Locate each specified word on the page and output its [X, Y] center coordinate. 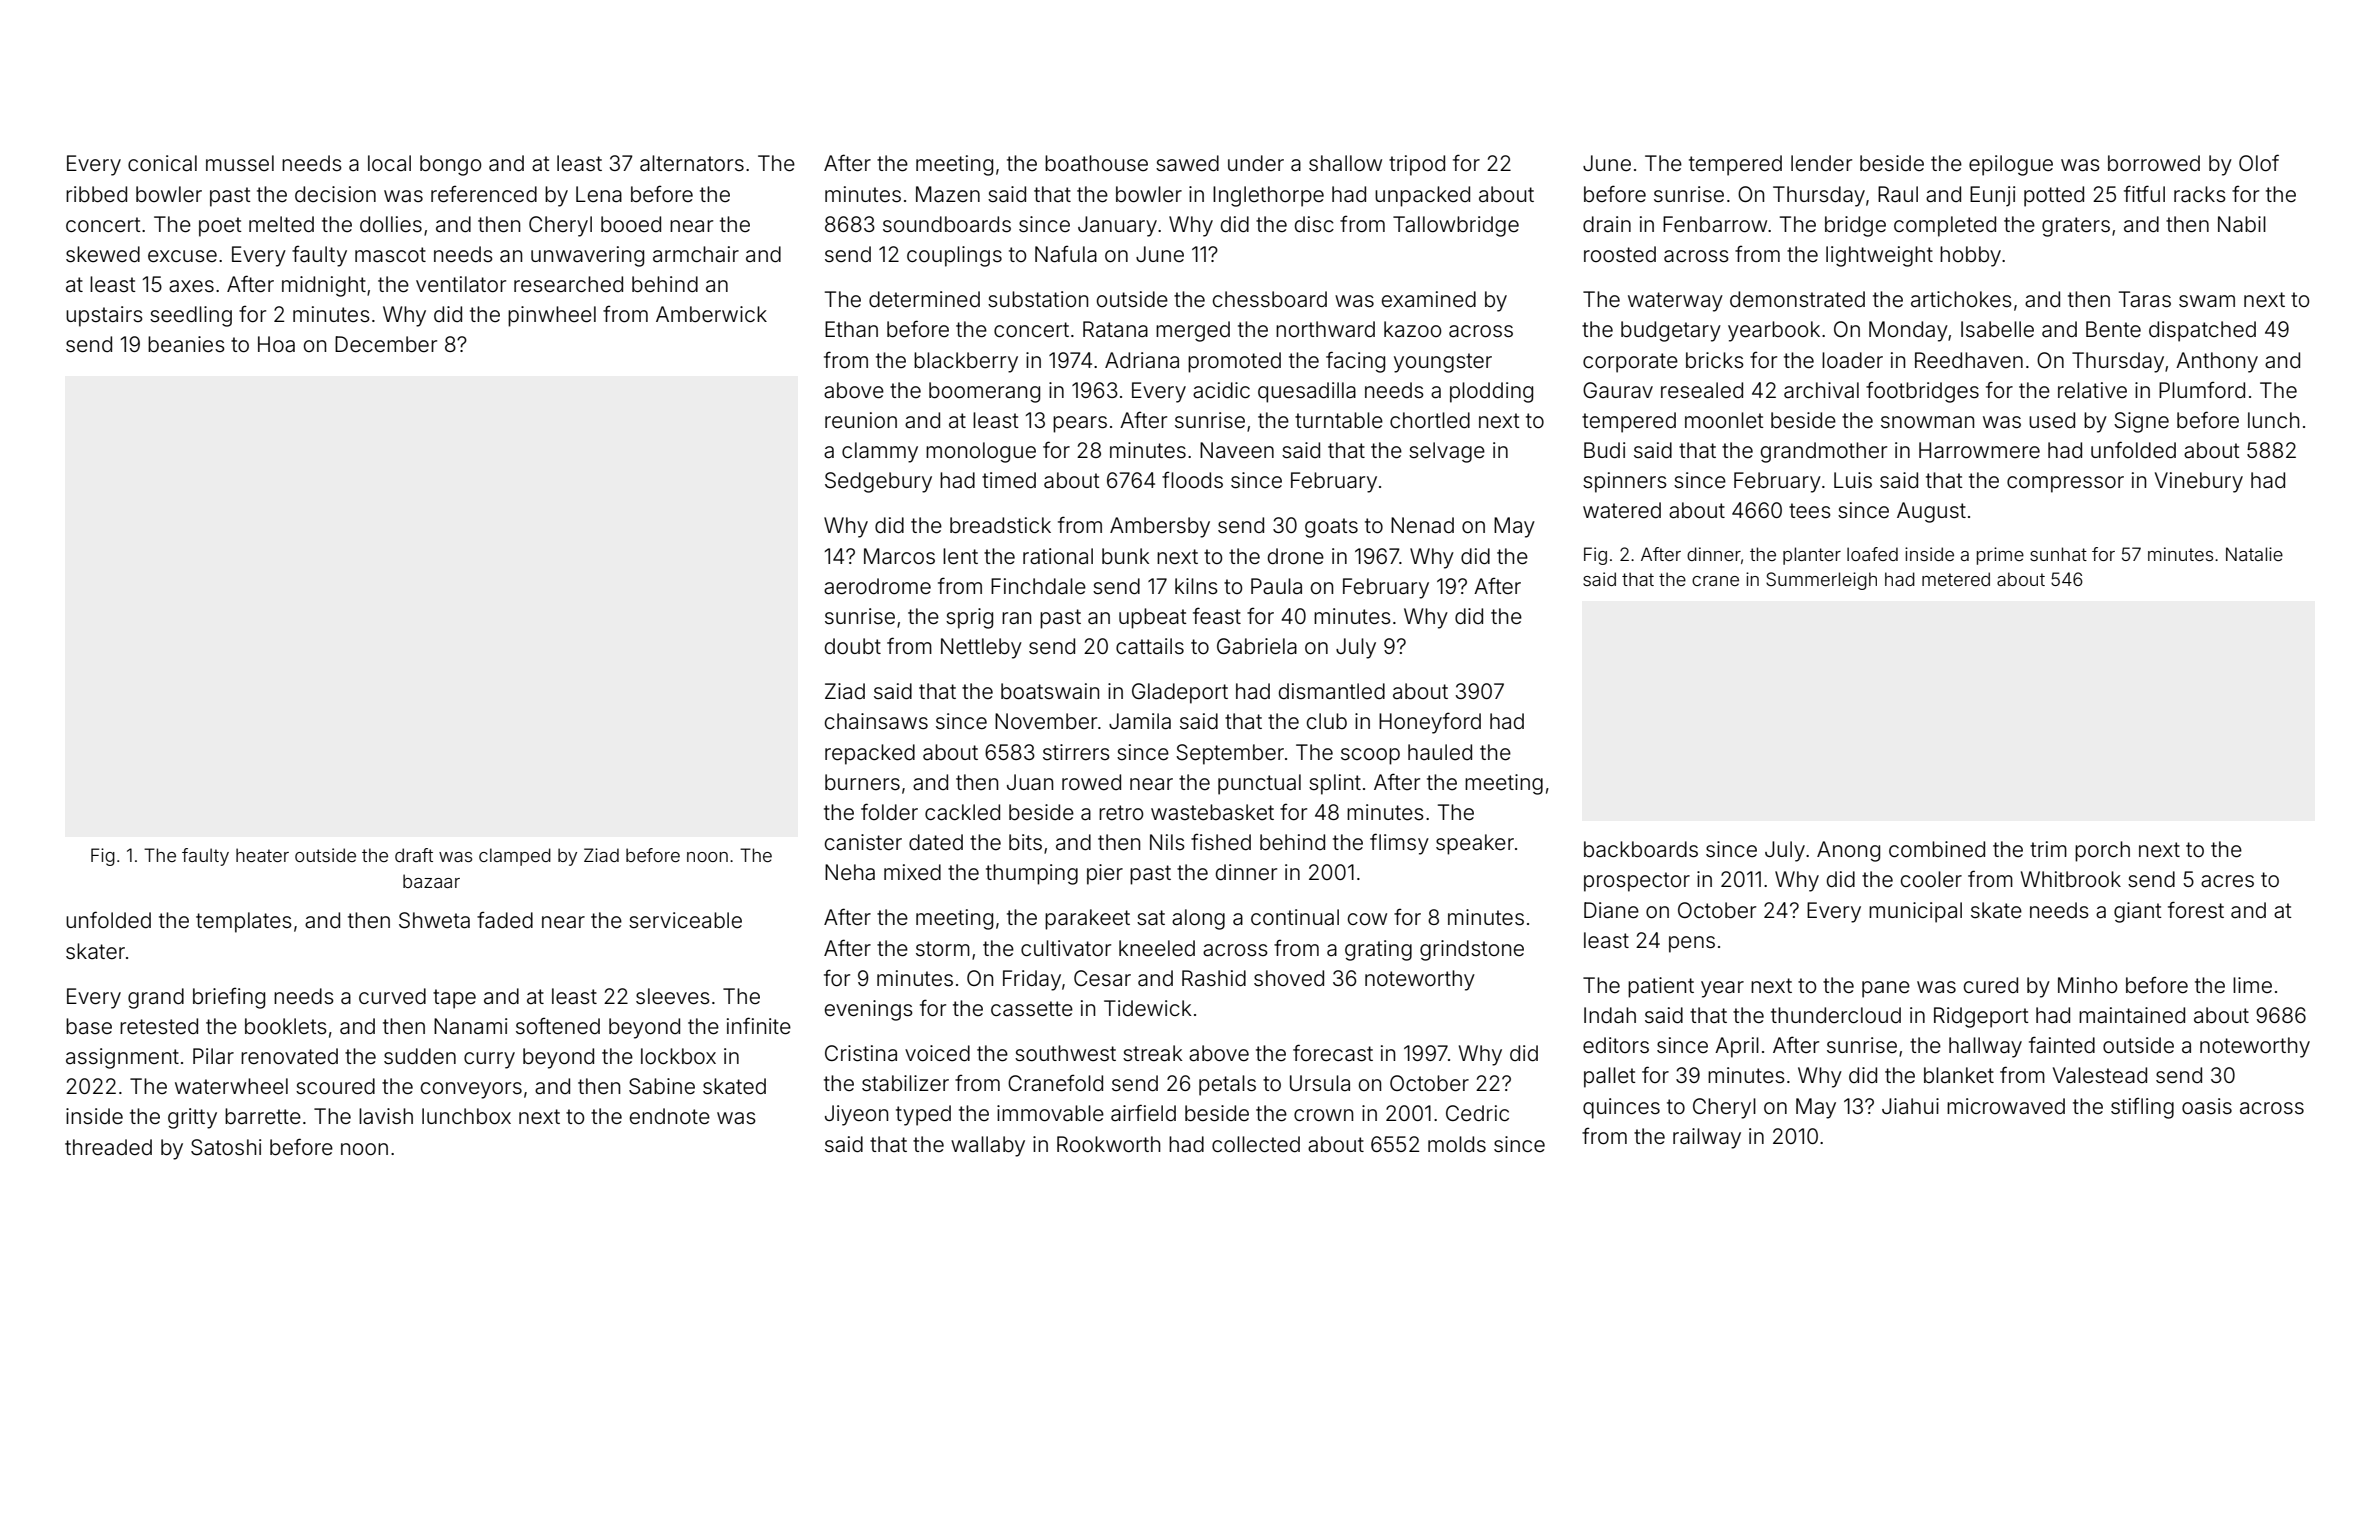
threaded [108, 1147]
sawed [1187, 163]
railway [1707, 1138]
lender [1821, 163]
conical [162, 163]
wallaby [988, 1146]
